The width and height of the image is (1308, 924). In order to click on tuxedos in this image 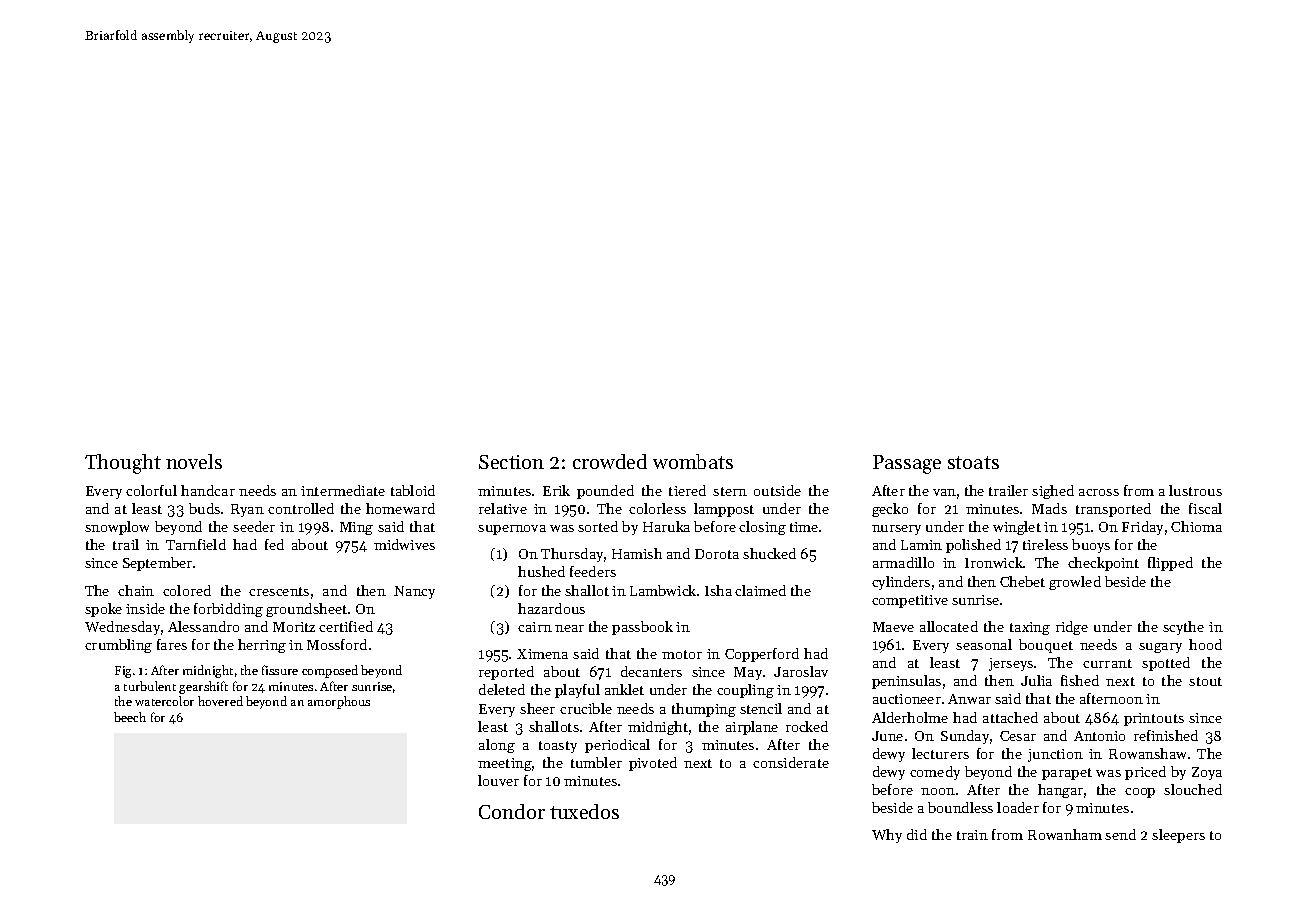, I will do `click(584, 811)`.
